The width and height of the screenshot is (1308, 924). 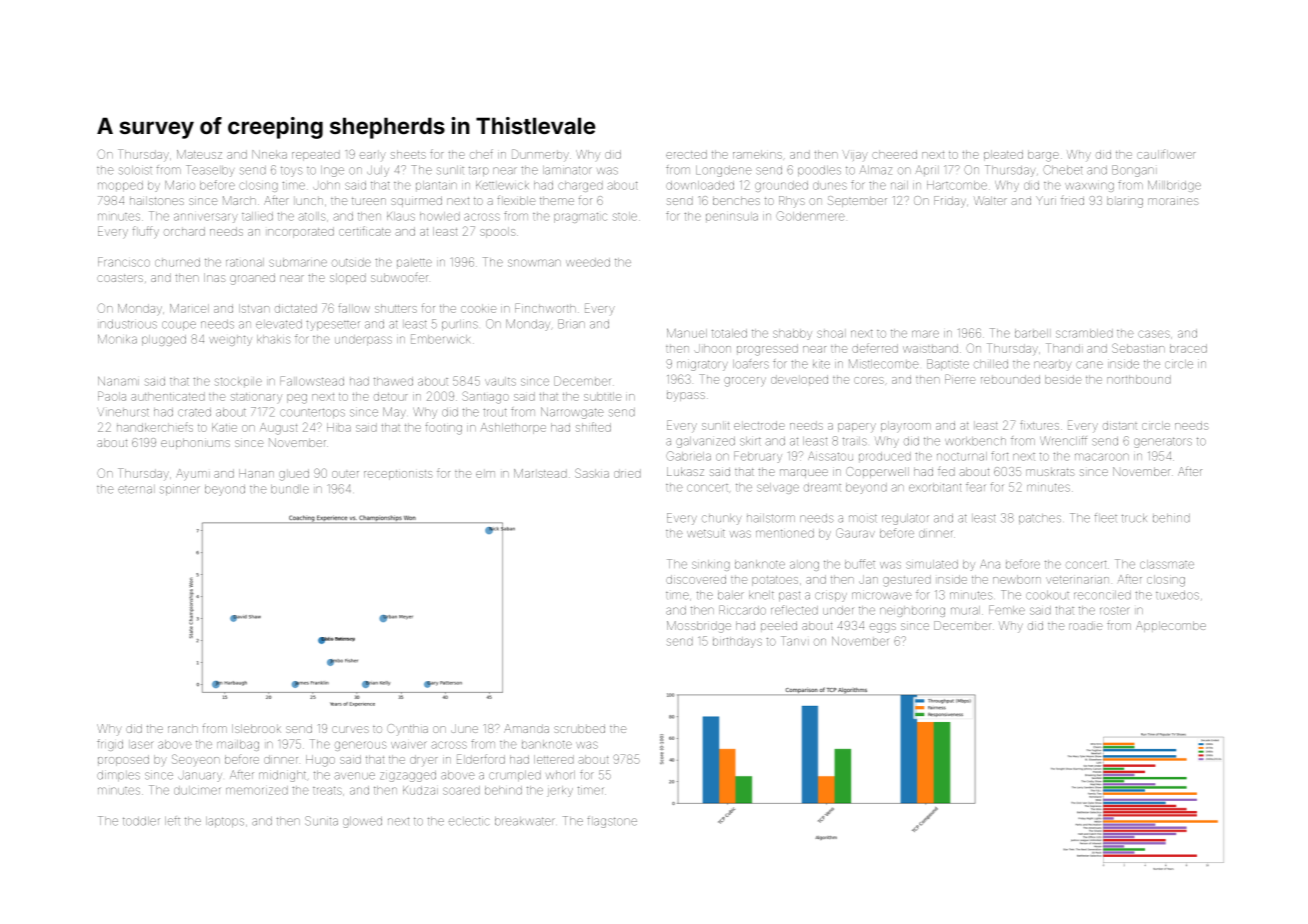 I want to click on newborn, so click(x=1017, y=579).
